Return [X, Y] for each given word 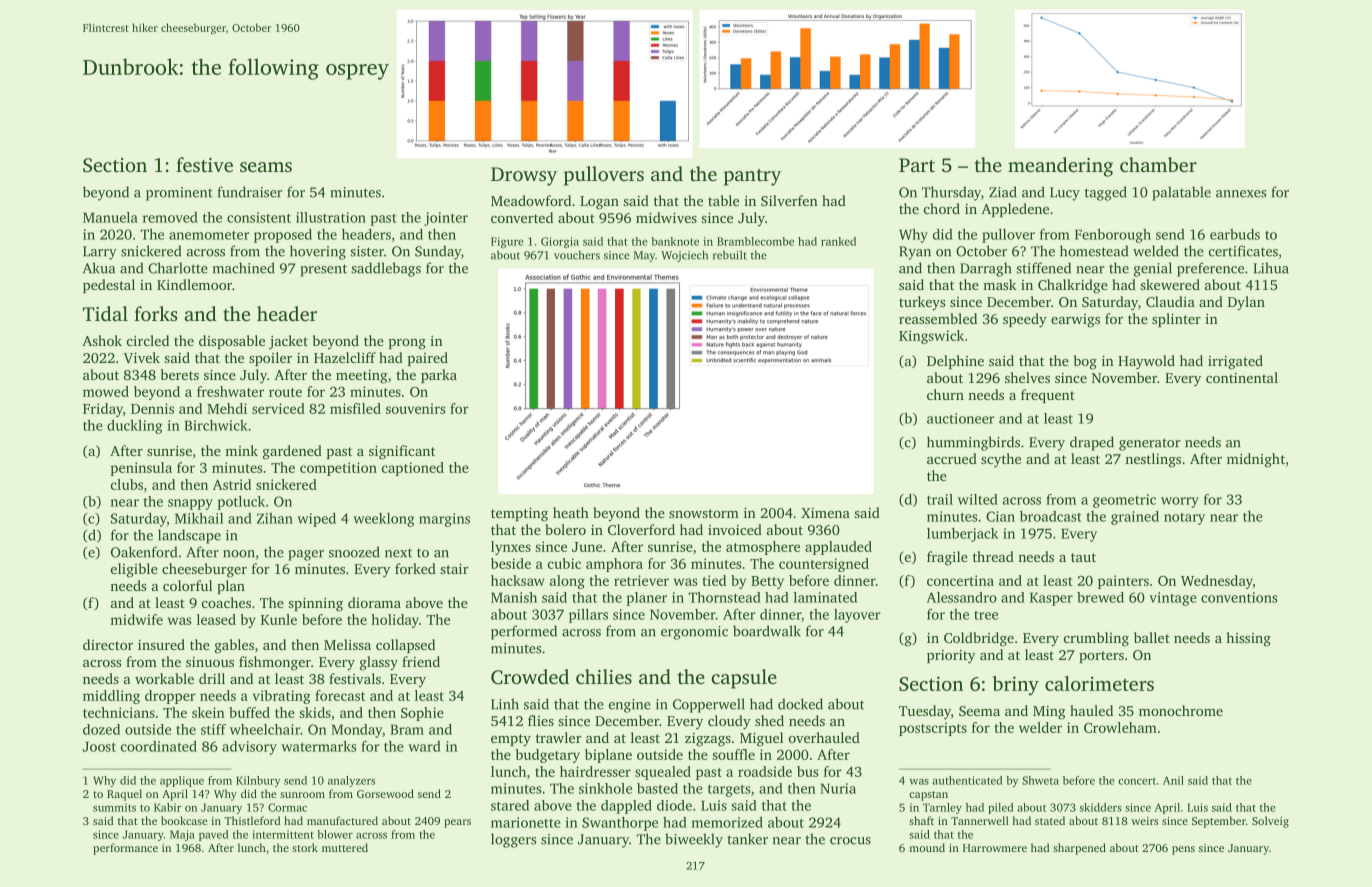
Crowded [530, 677]
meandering [1060, 167]
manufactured [342, 820]
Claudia [1170, 301]
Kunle [279, 619]
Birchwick [216, 425]
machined [244, 268]
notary [1184, 519]
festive [204, 164]
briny [1016, 686]
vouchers [577, 255]
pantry [752, 177]
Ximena [825, 513]
